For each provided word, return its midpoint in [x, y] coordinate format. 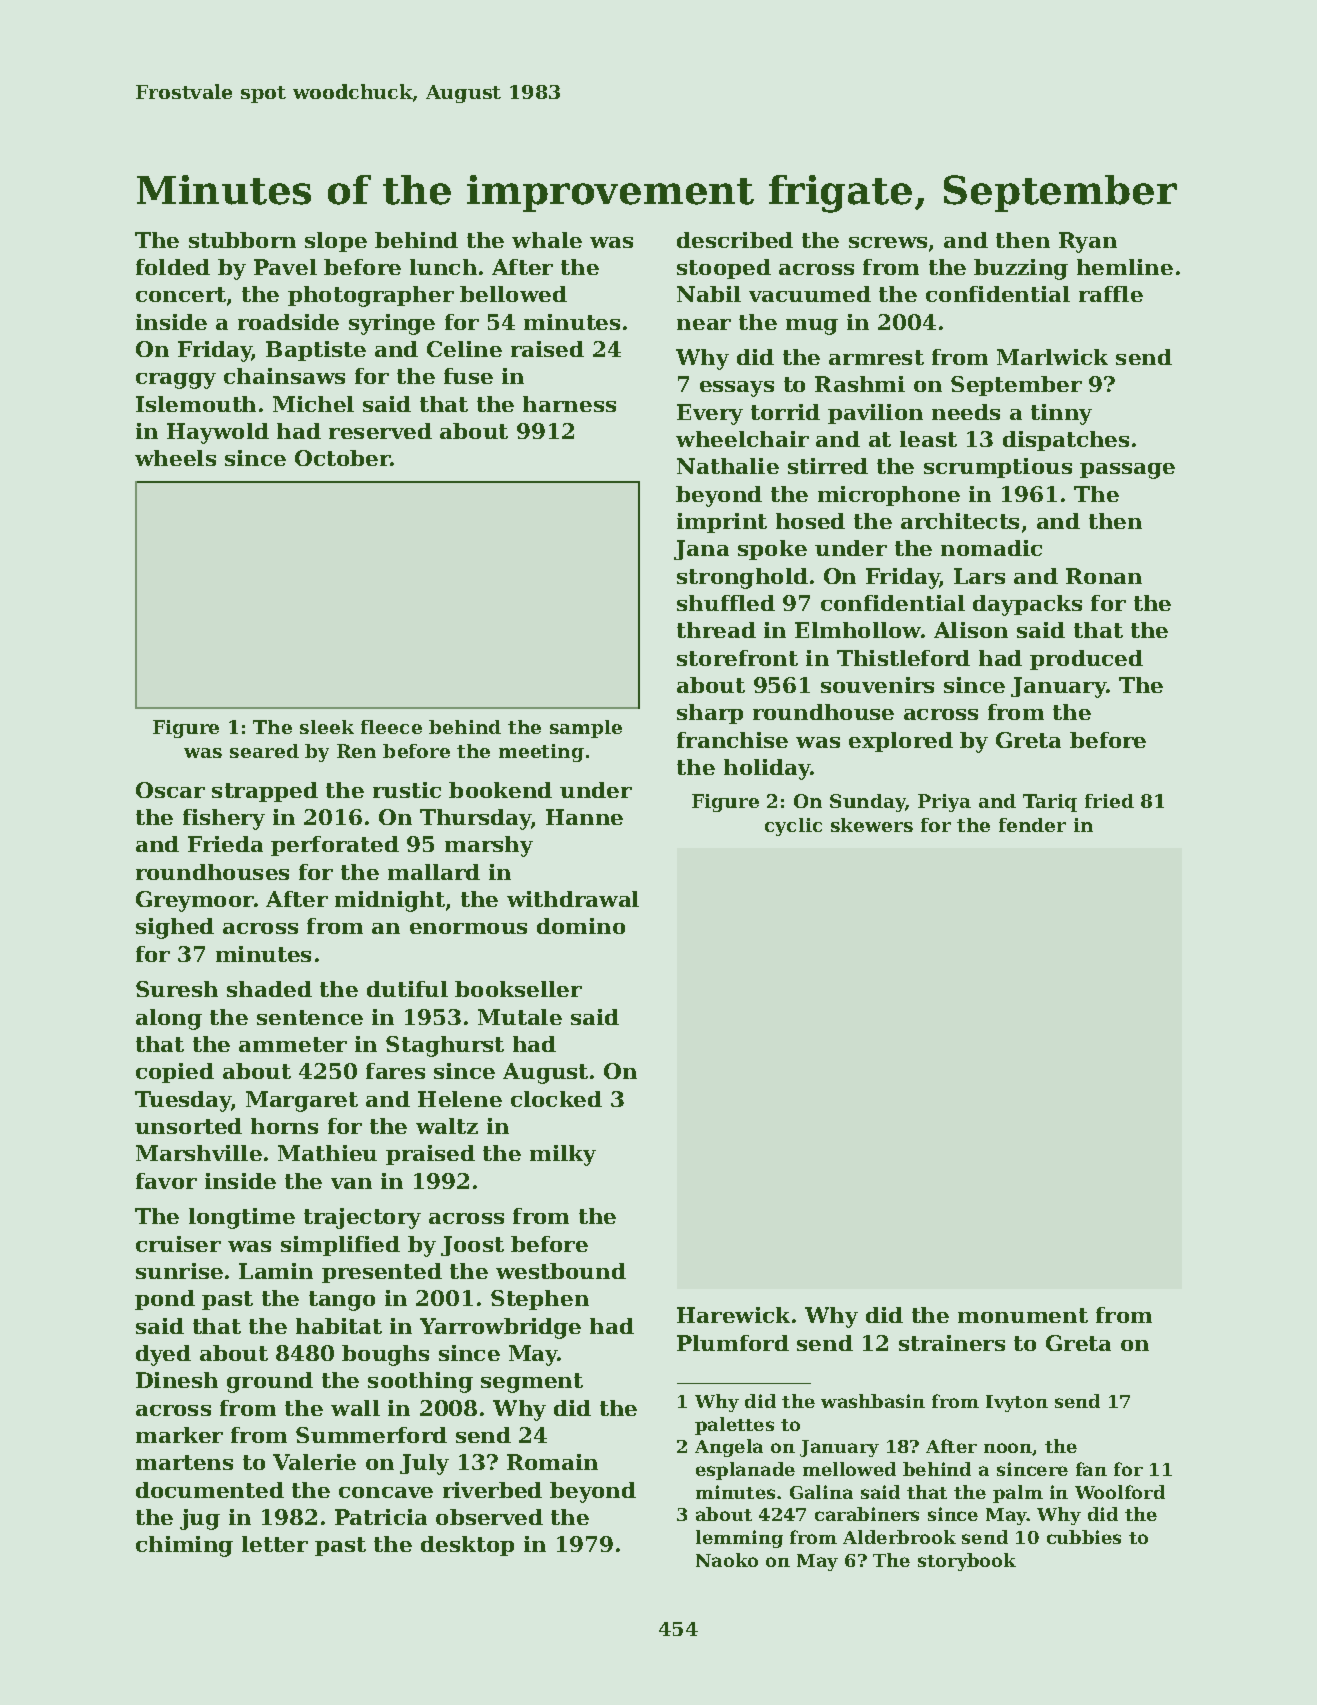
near [704, 324]
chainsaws [284, 376]
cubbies [1084, 1537]
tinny [1061, 414]
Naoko [727, 1560]
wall [355, 1408]
